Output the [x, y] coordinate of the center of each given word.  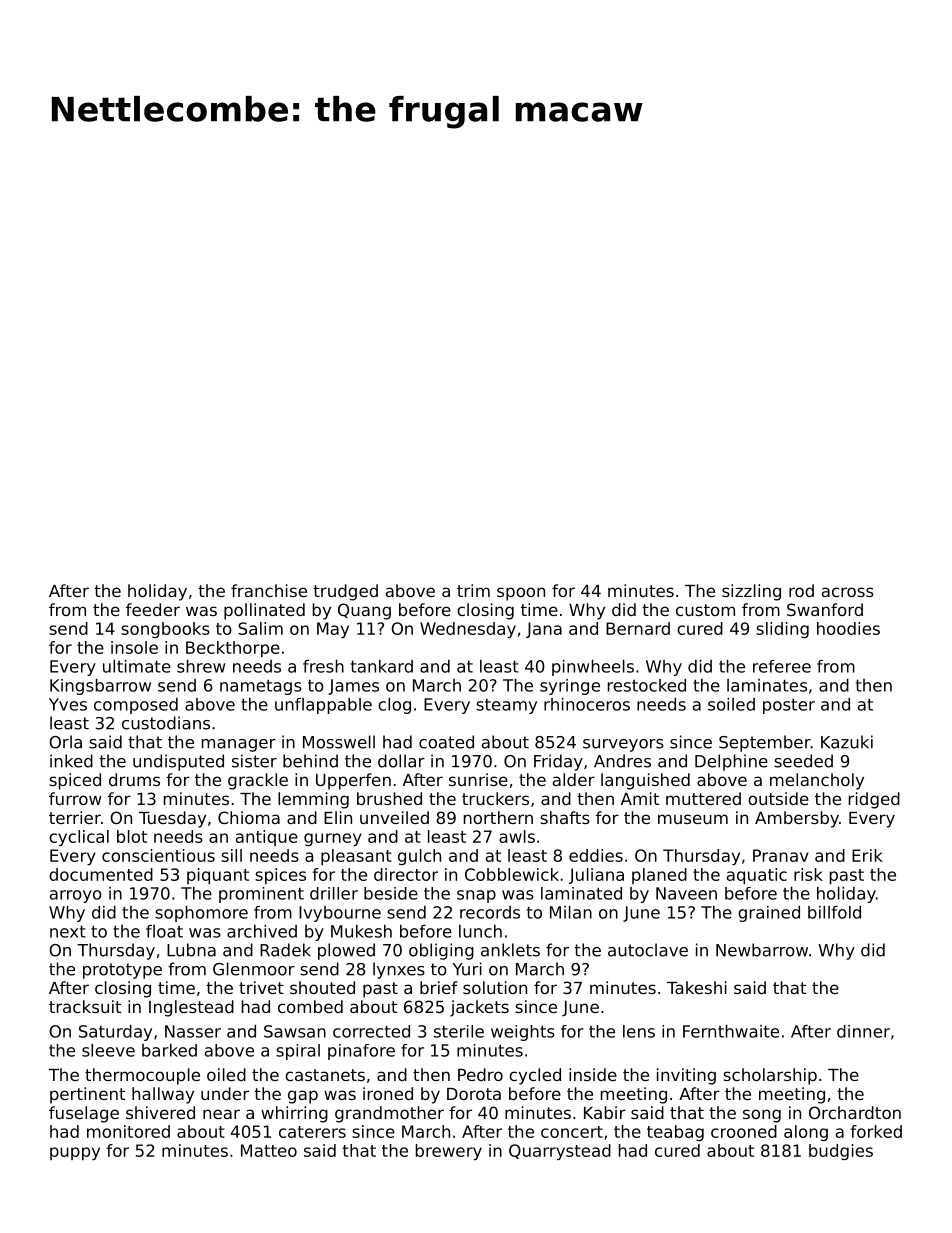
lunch [480, 931]
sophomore [201, 914]
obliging [441, 951]
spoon [521, 594]
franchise [269, 590]
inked [71, 761]
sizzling [751, 592]
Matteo [269, 1150]
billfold [834, 912]
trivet [261, 987]
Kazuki [847, 742]
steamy [506, 706]
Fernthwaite [731, 1031]
